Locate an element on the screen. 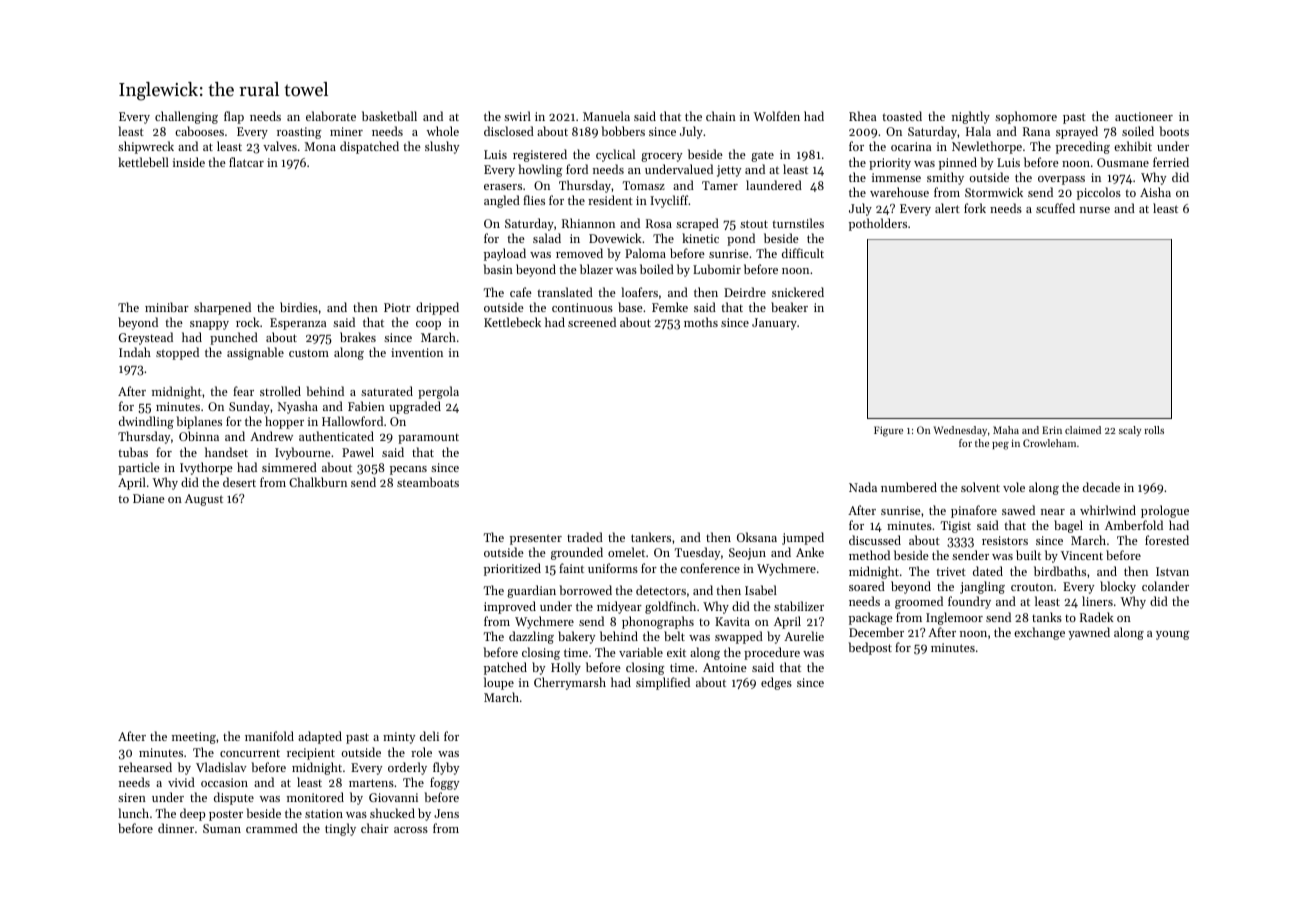  flyby is located at coordinates (446, 768).
